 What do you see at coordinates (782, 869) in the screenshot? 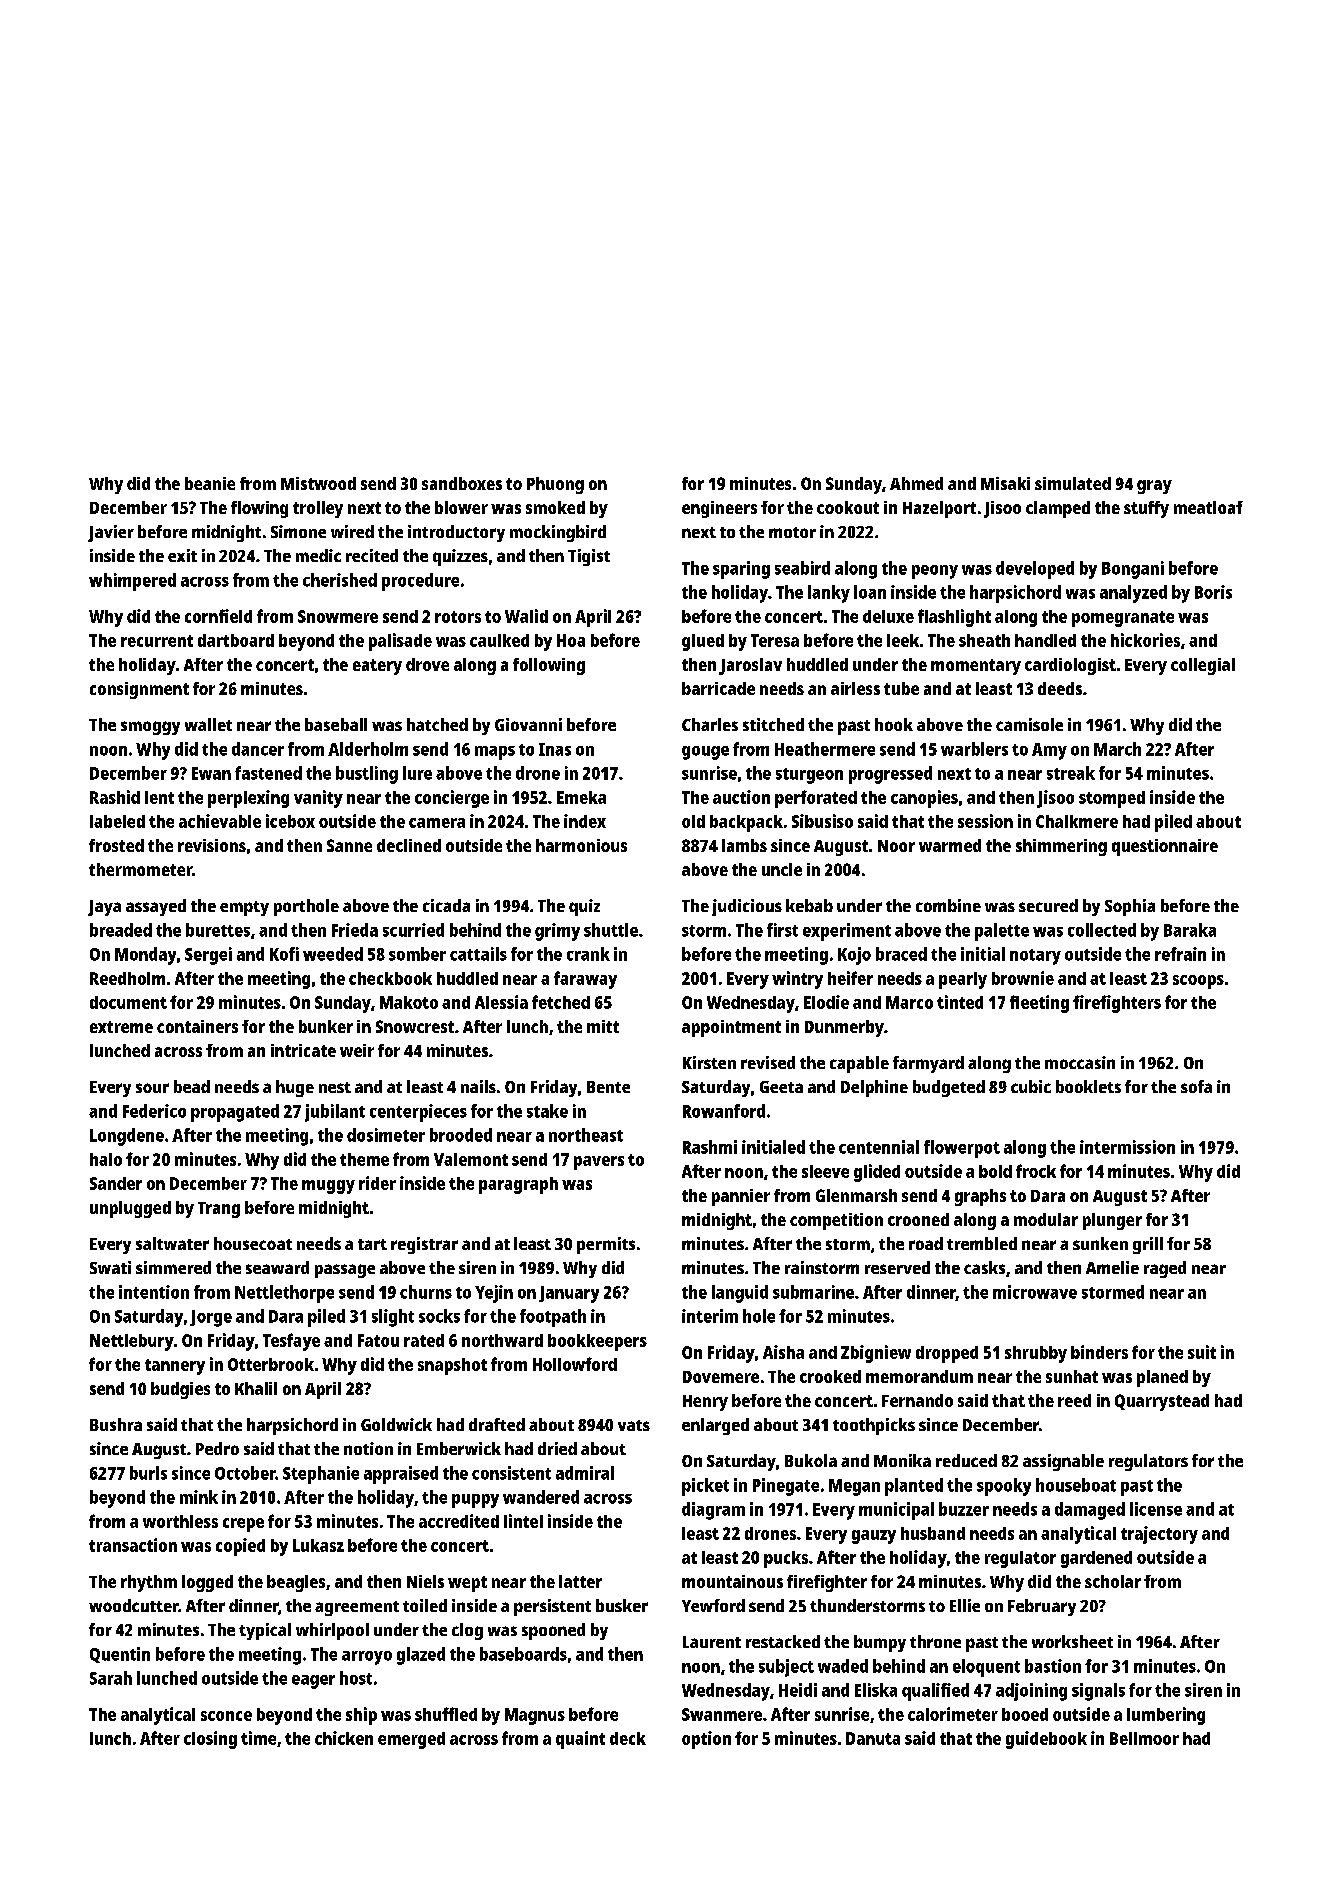
I see `uncle` at bounding box center [782, 869].
